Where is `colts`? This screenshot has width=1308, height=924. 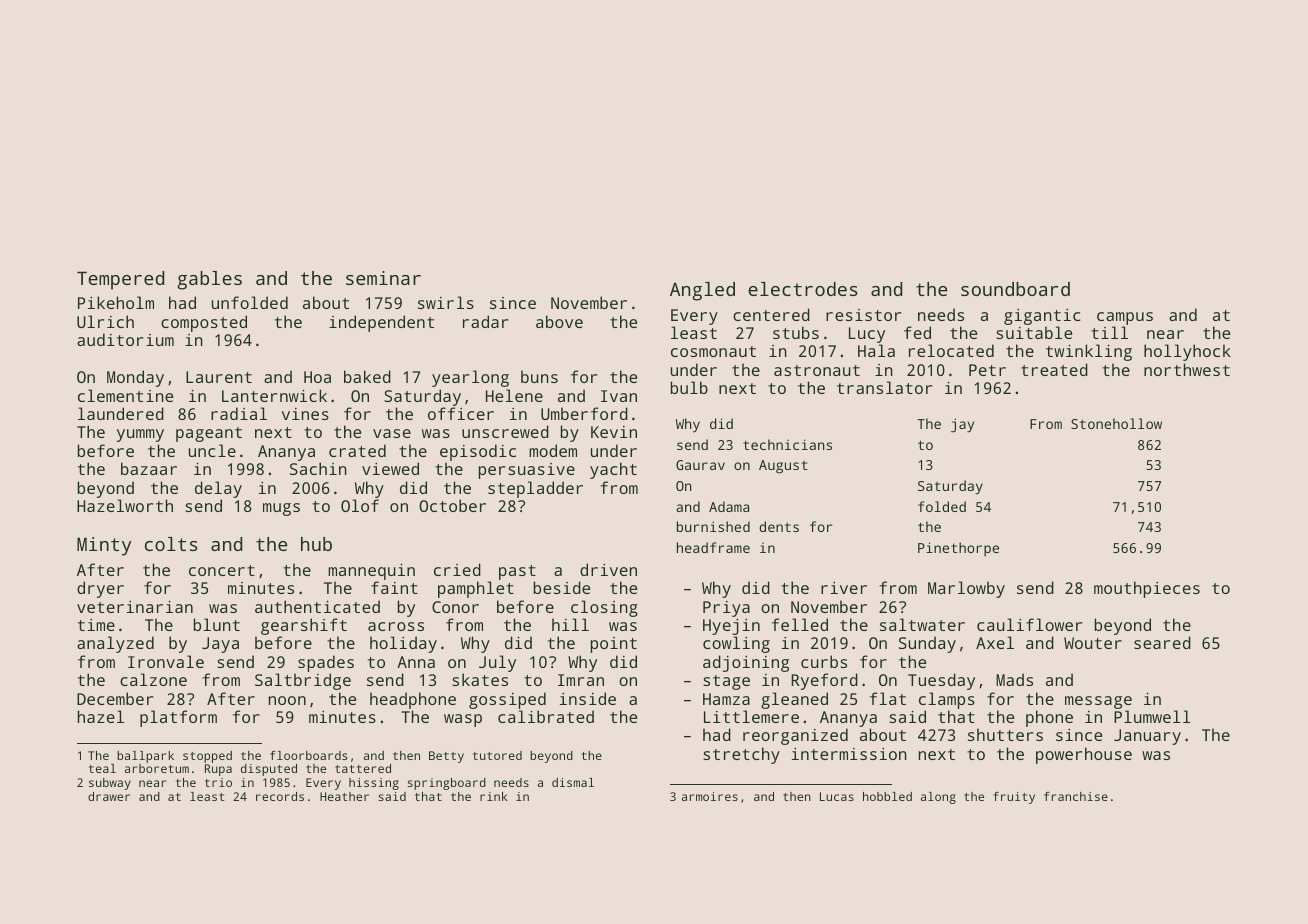 colts is located at coordinates (171, 544).
